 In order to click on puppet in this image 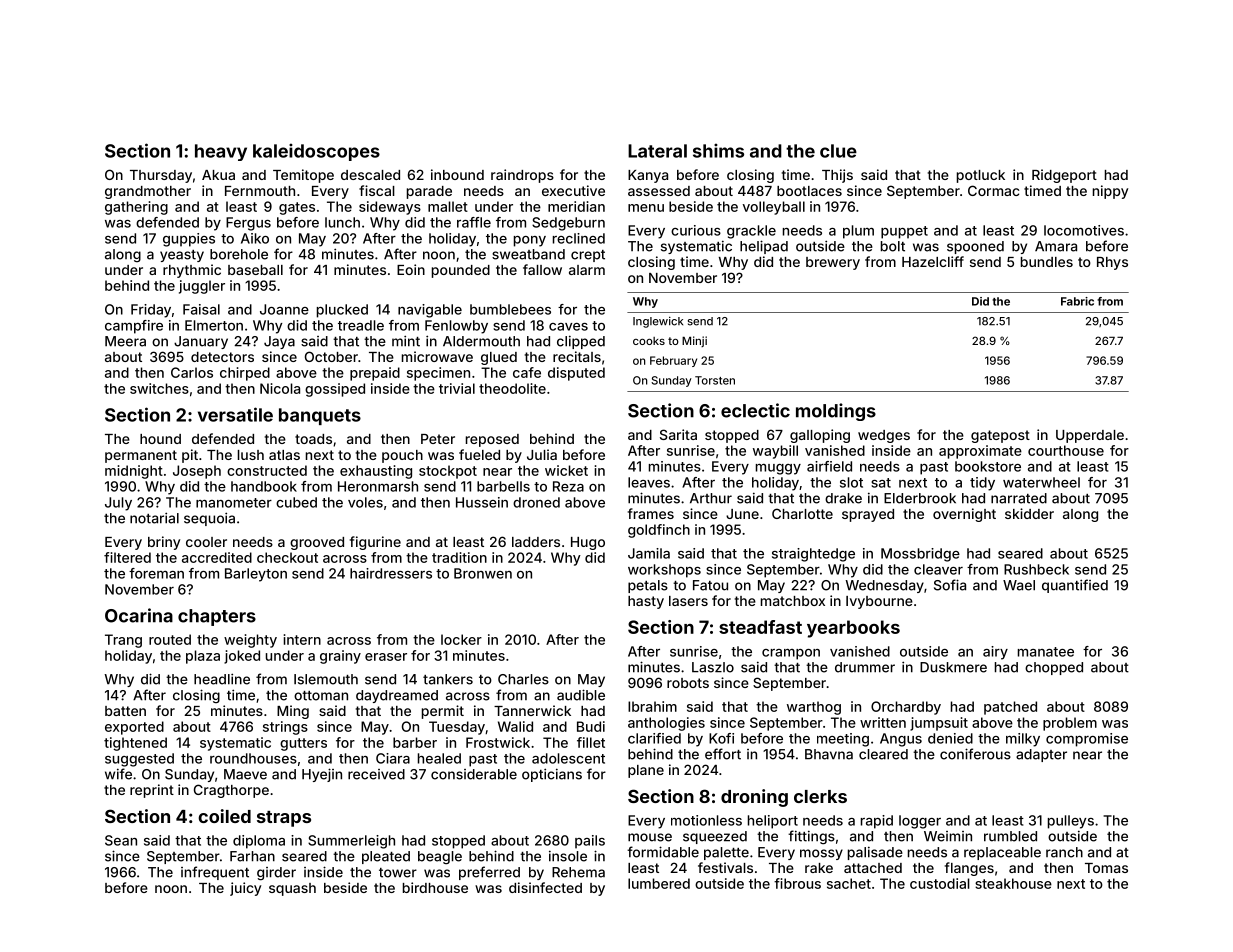, I will do `click(904, 232)`.
